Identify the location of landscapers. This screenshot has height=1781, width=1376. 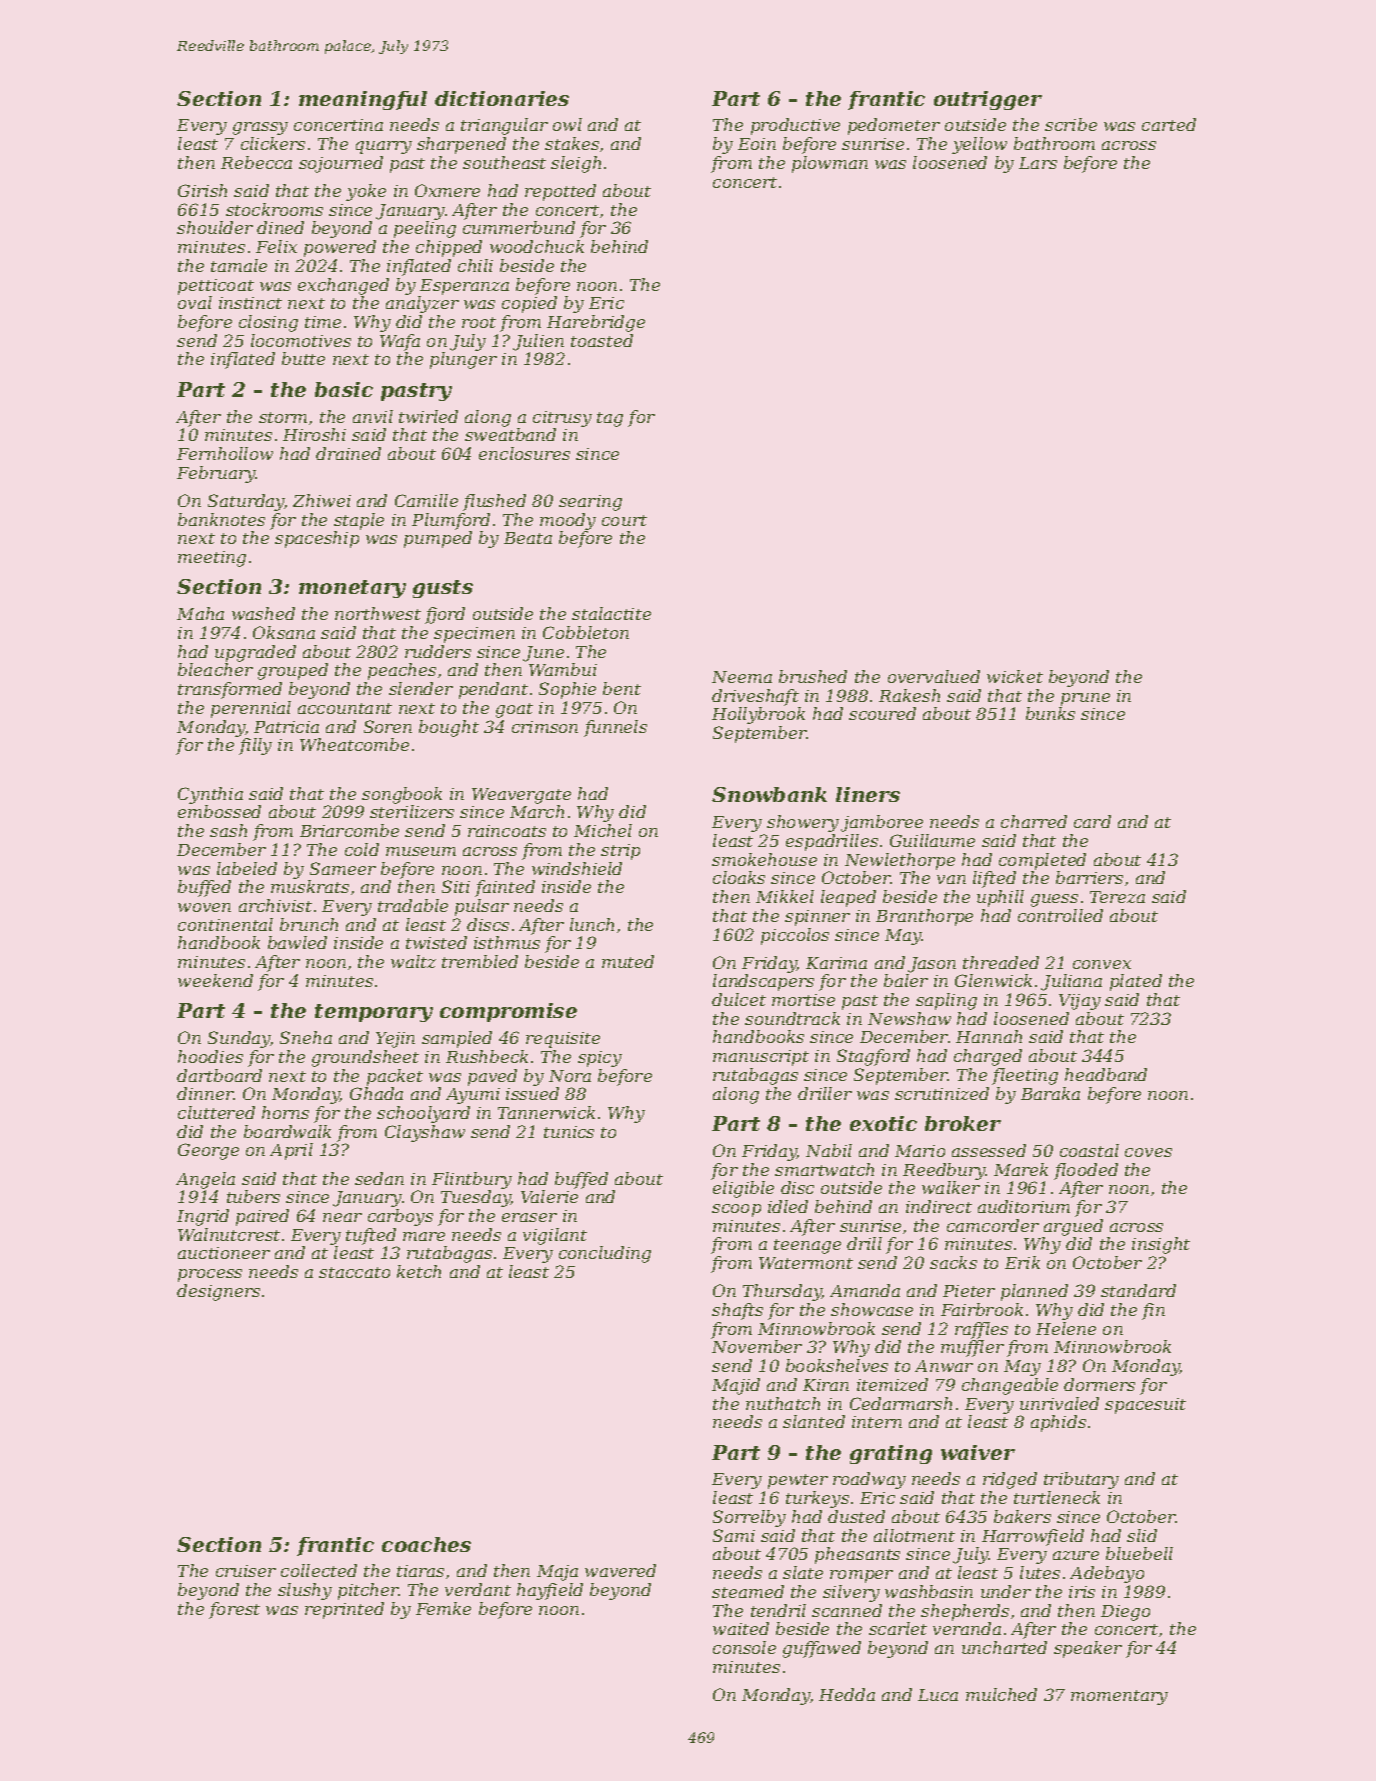
(763, 982).
